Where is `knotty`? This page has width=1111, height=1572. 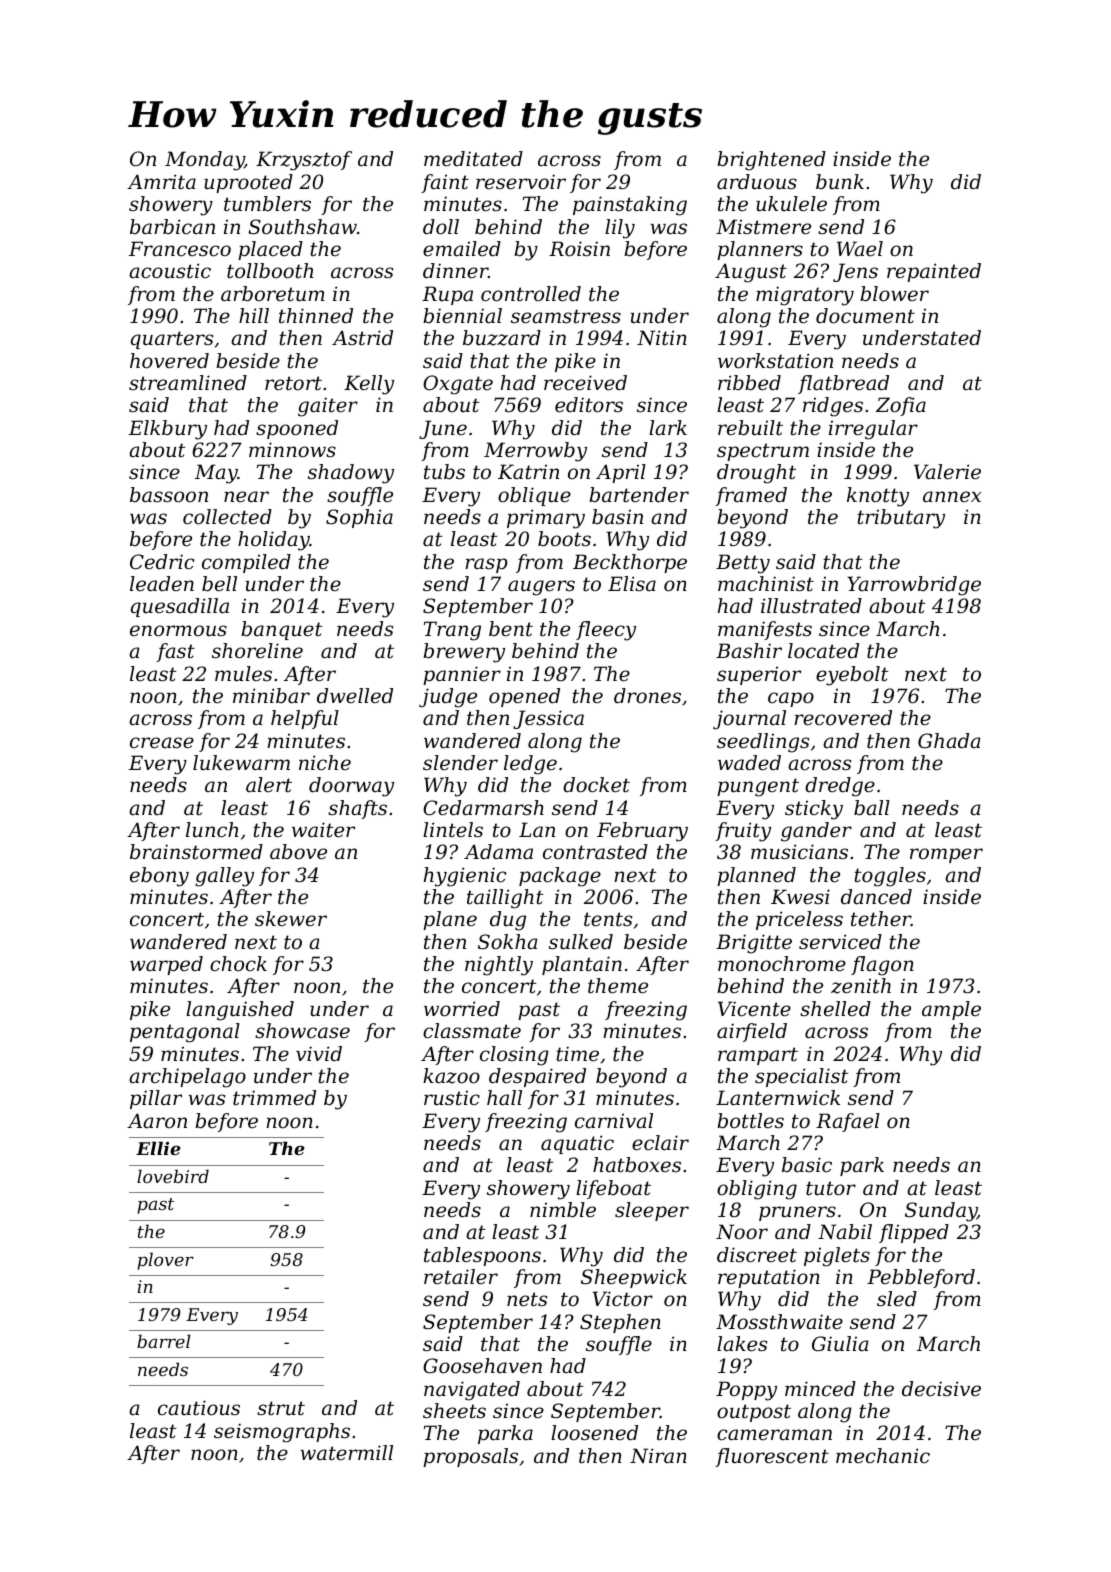
knotty is located at coordinates (878, 497).
